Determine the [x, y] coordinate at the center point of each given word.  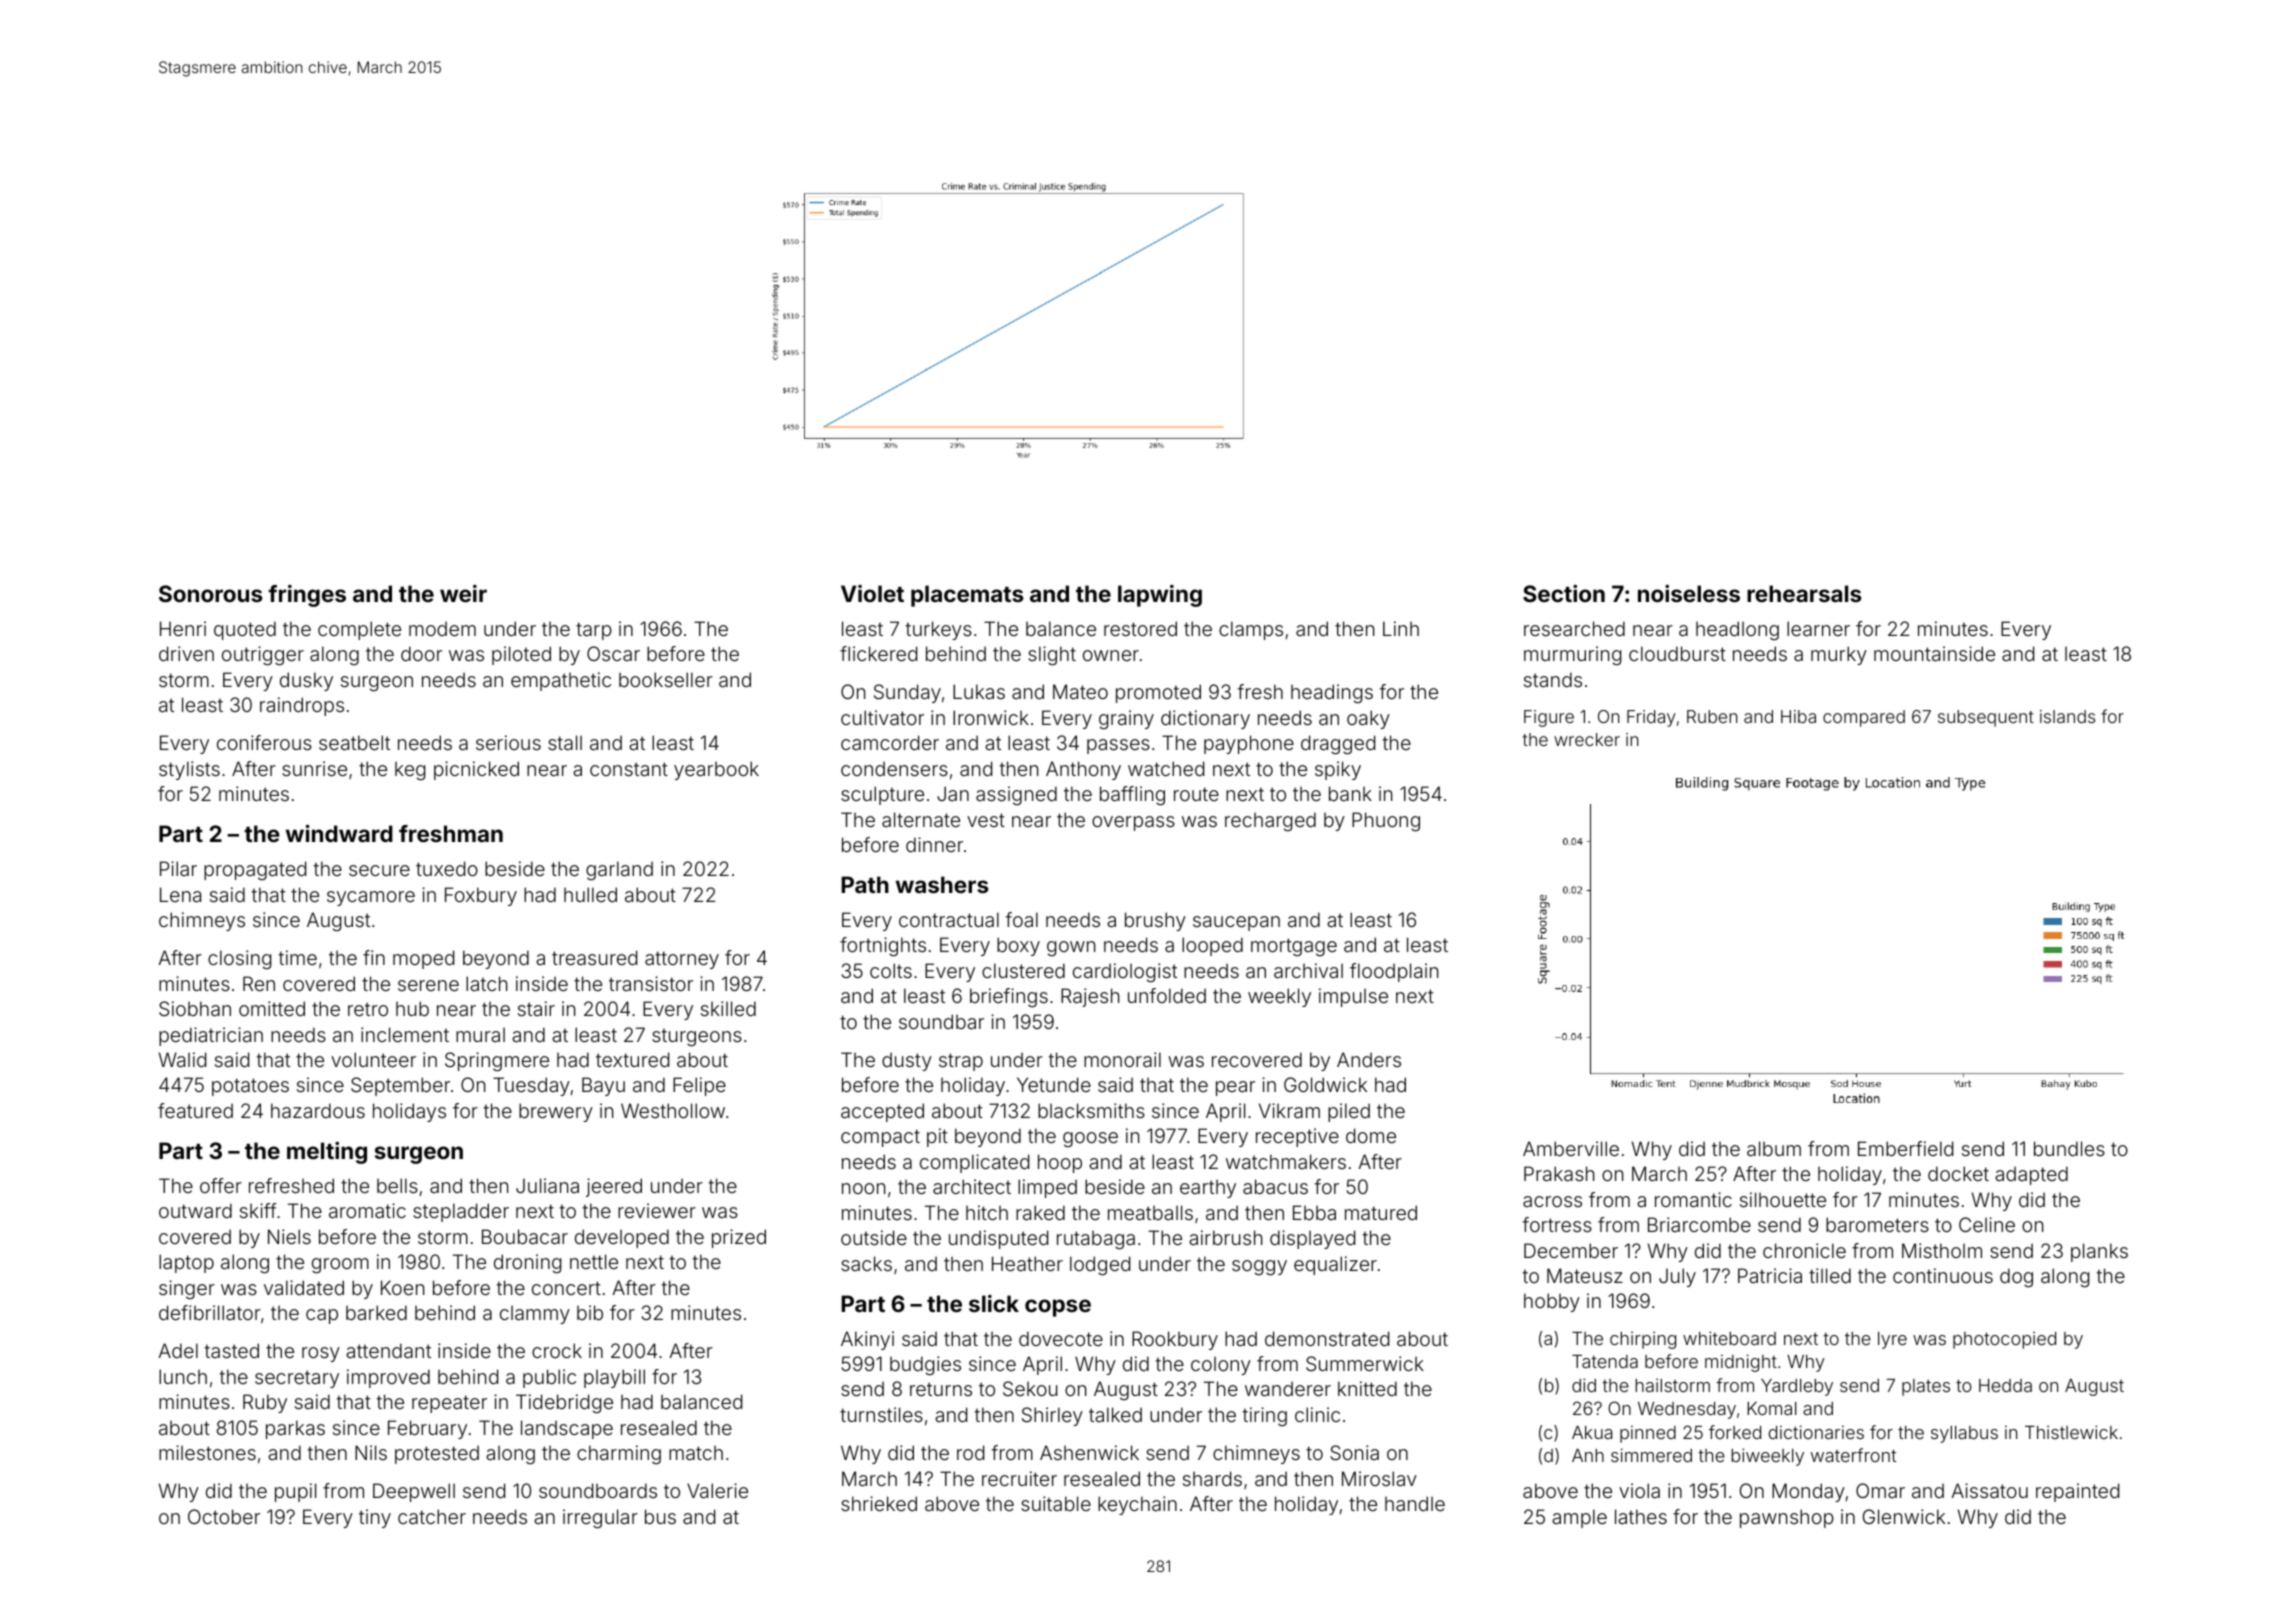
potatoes [250, 1087]
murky [1839, 655]
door [421, 653]
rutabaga [1096, 1240]
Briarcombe [1699, 1224]
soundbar [941, 1021]
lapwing [1160, 596]
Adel [178, 1350]
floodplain [1394, 972]
